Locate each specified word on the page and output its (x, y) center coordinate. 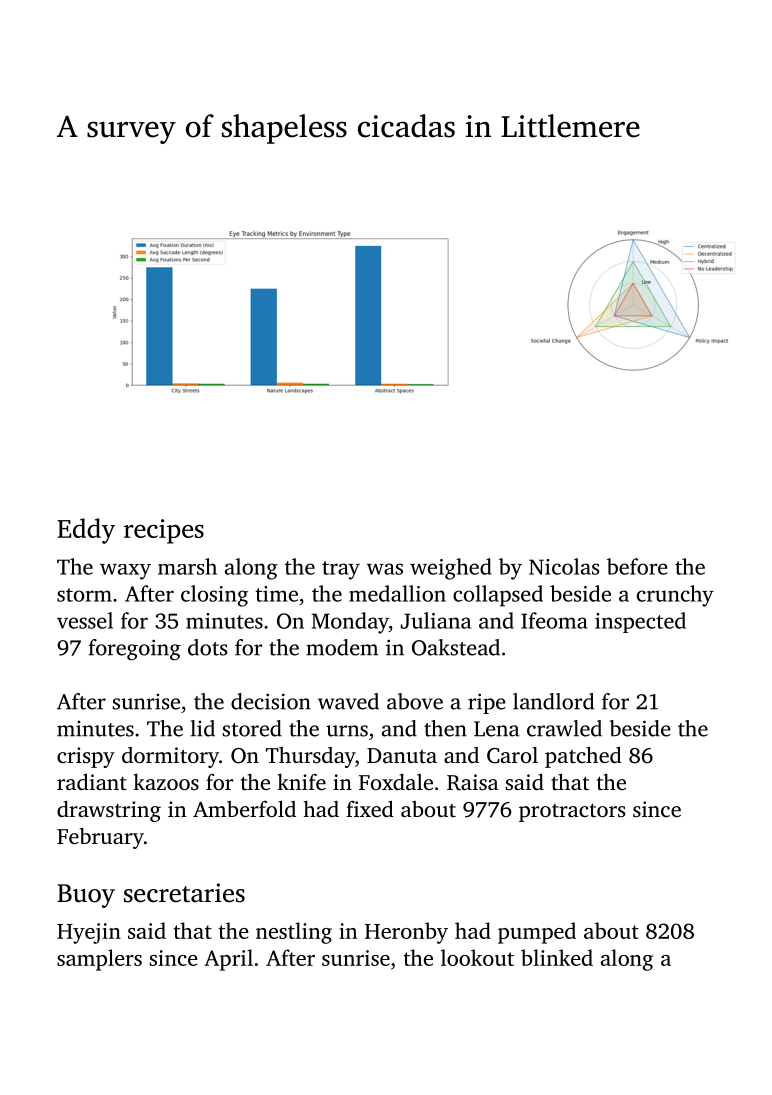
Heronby (406, 933)
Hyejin (89, 933)
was (385, 569)
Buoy (86, 896)
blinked (557, 957)
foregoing (135, 650)
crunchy (675, 596)
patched (583, 757)
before (637, 566)
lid (202, 728)
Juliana (436, 620)
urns (347, 731)
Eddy (86, 531)
